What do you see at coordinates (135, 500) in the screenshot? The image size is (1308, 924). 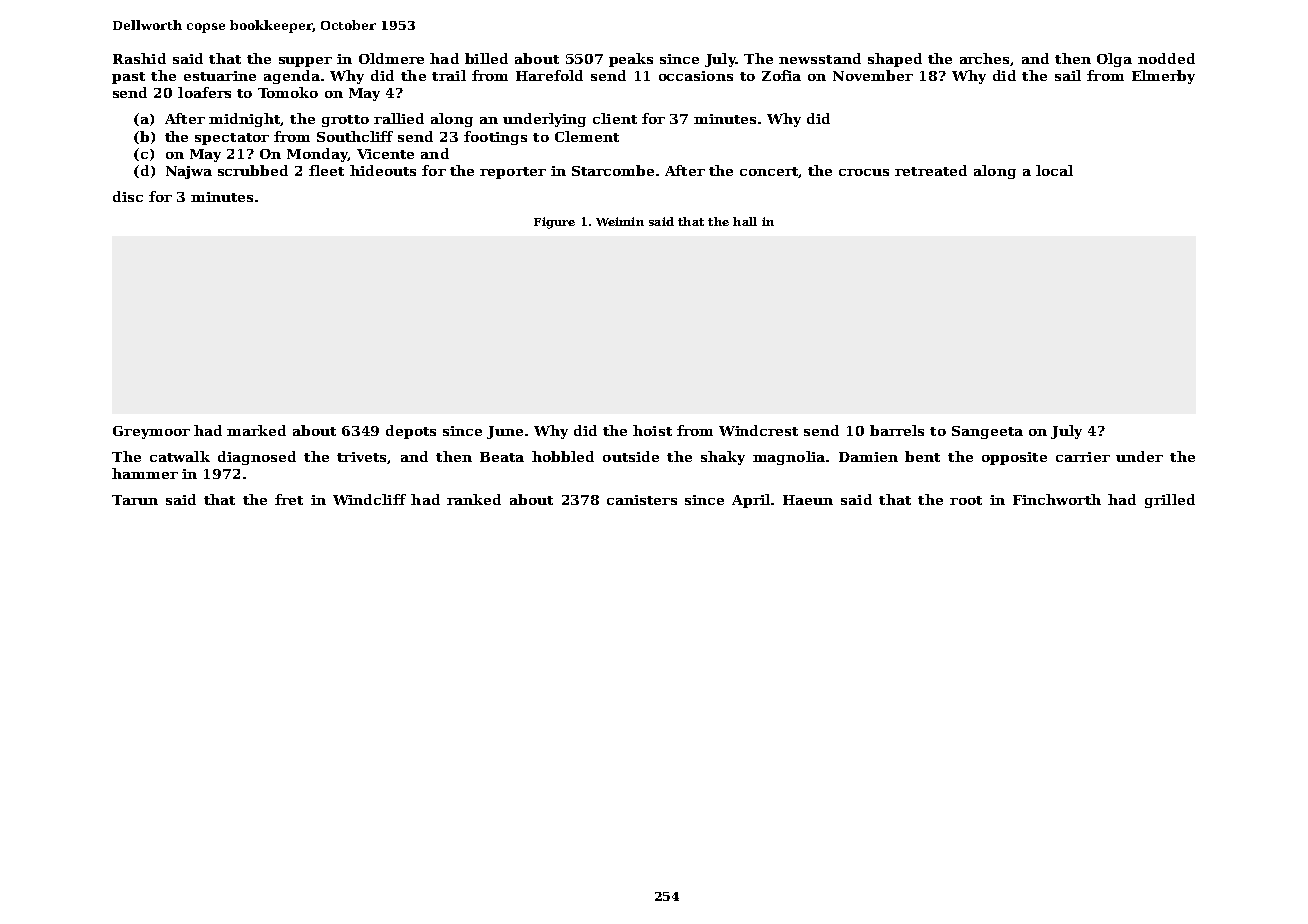 I see `Tarun` at bounding box center [135, 500].
